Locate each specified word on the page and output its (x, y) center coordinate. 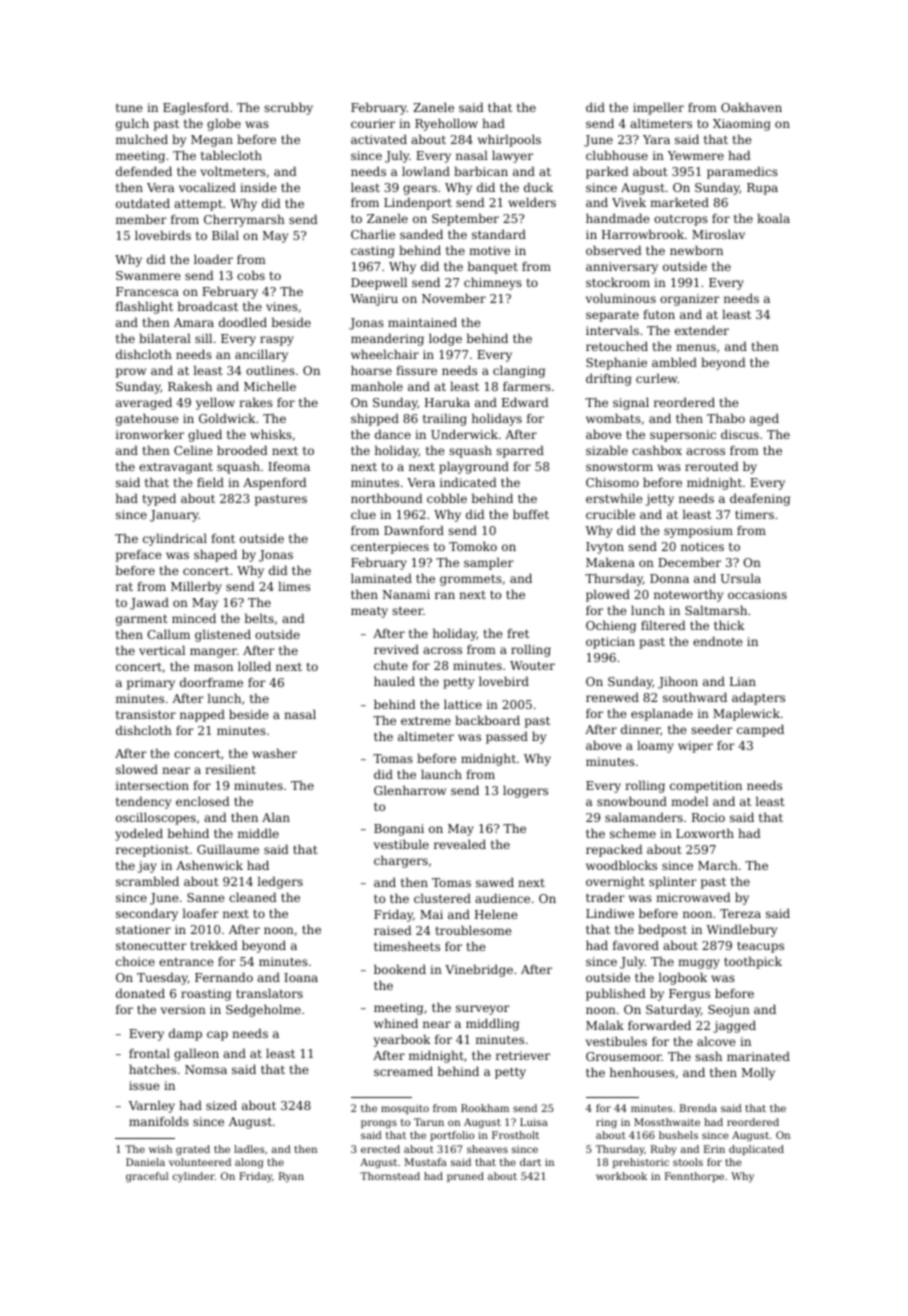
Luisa (534, 1122)
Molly (758, 1073)
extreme (426, 720)
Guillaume (228, 849)
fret (518, 633)
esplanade (662, 714)
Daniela (145, 1162)
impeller (658, 108)
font (223, 538)
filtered (663, 625)
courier (373, 123)
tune (129, 108)
